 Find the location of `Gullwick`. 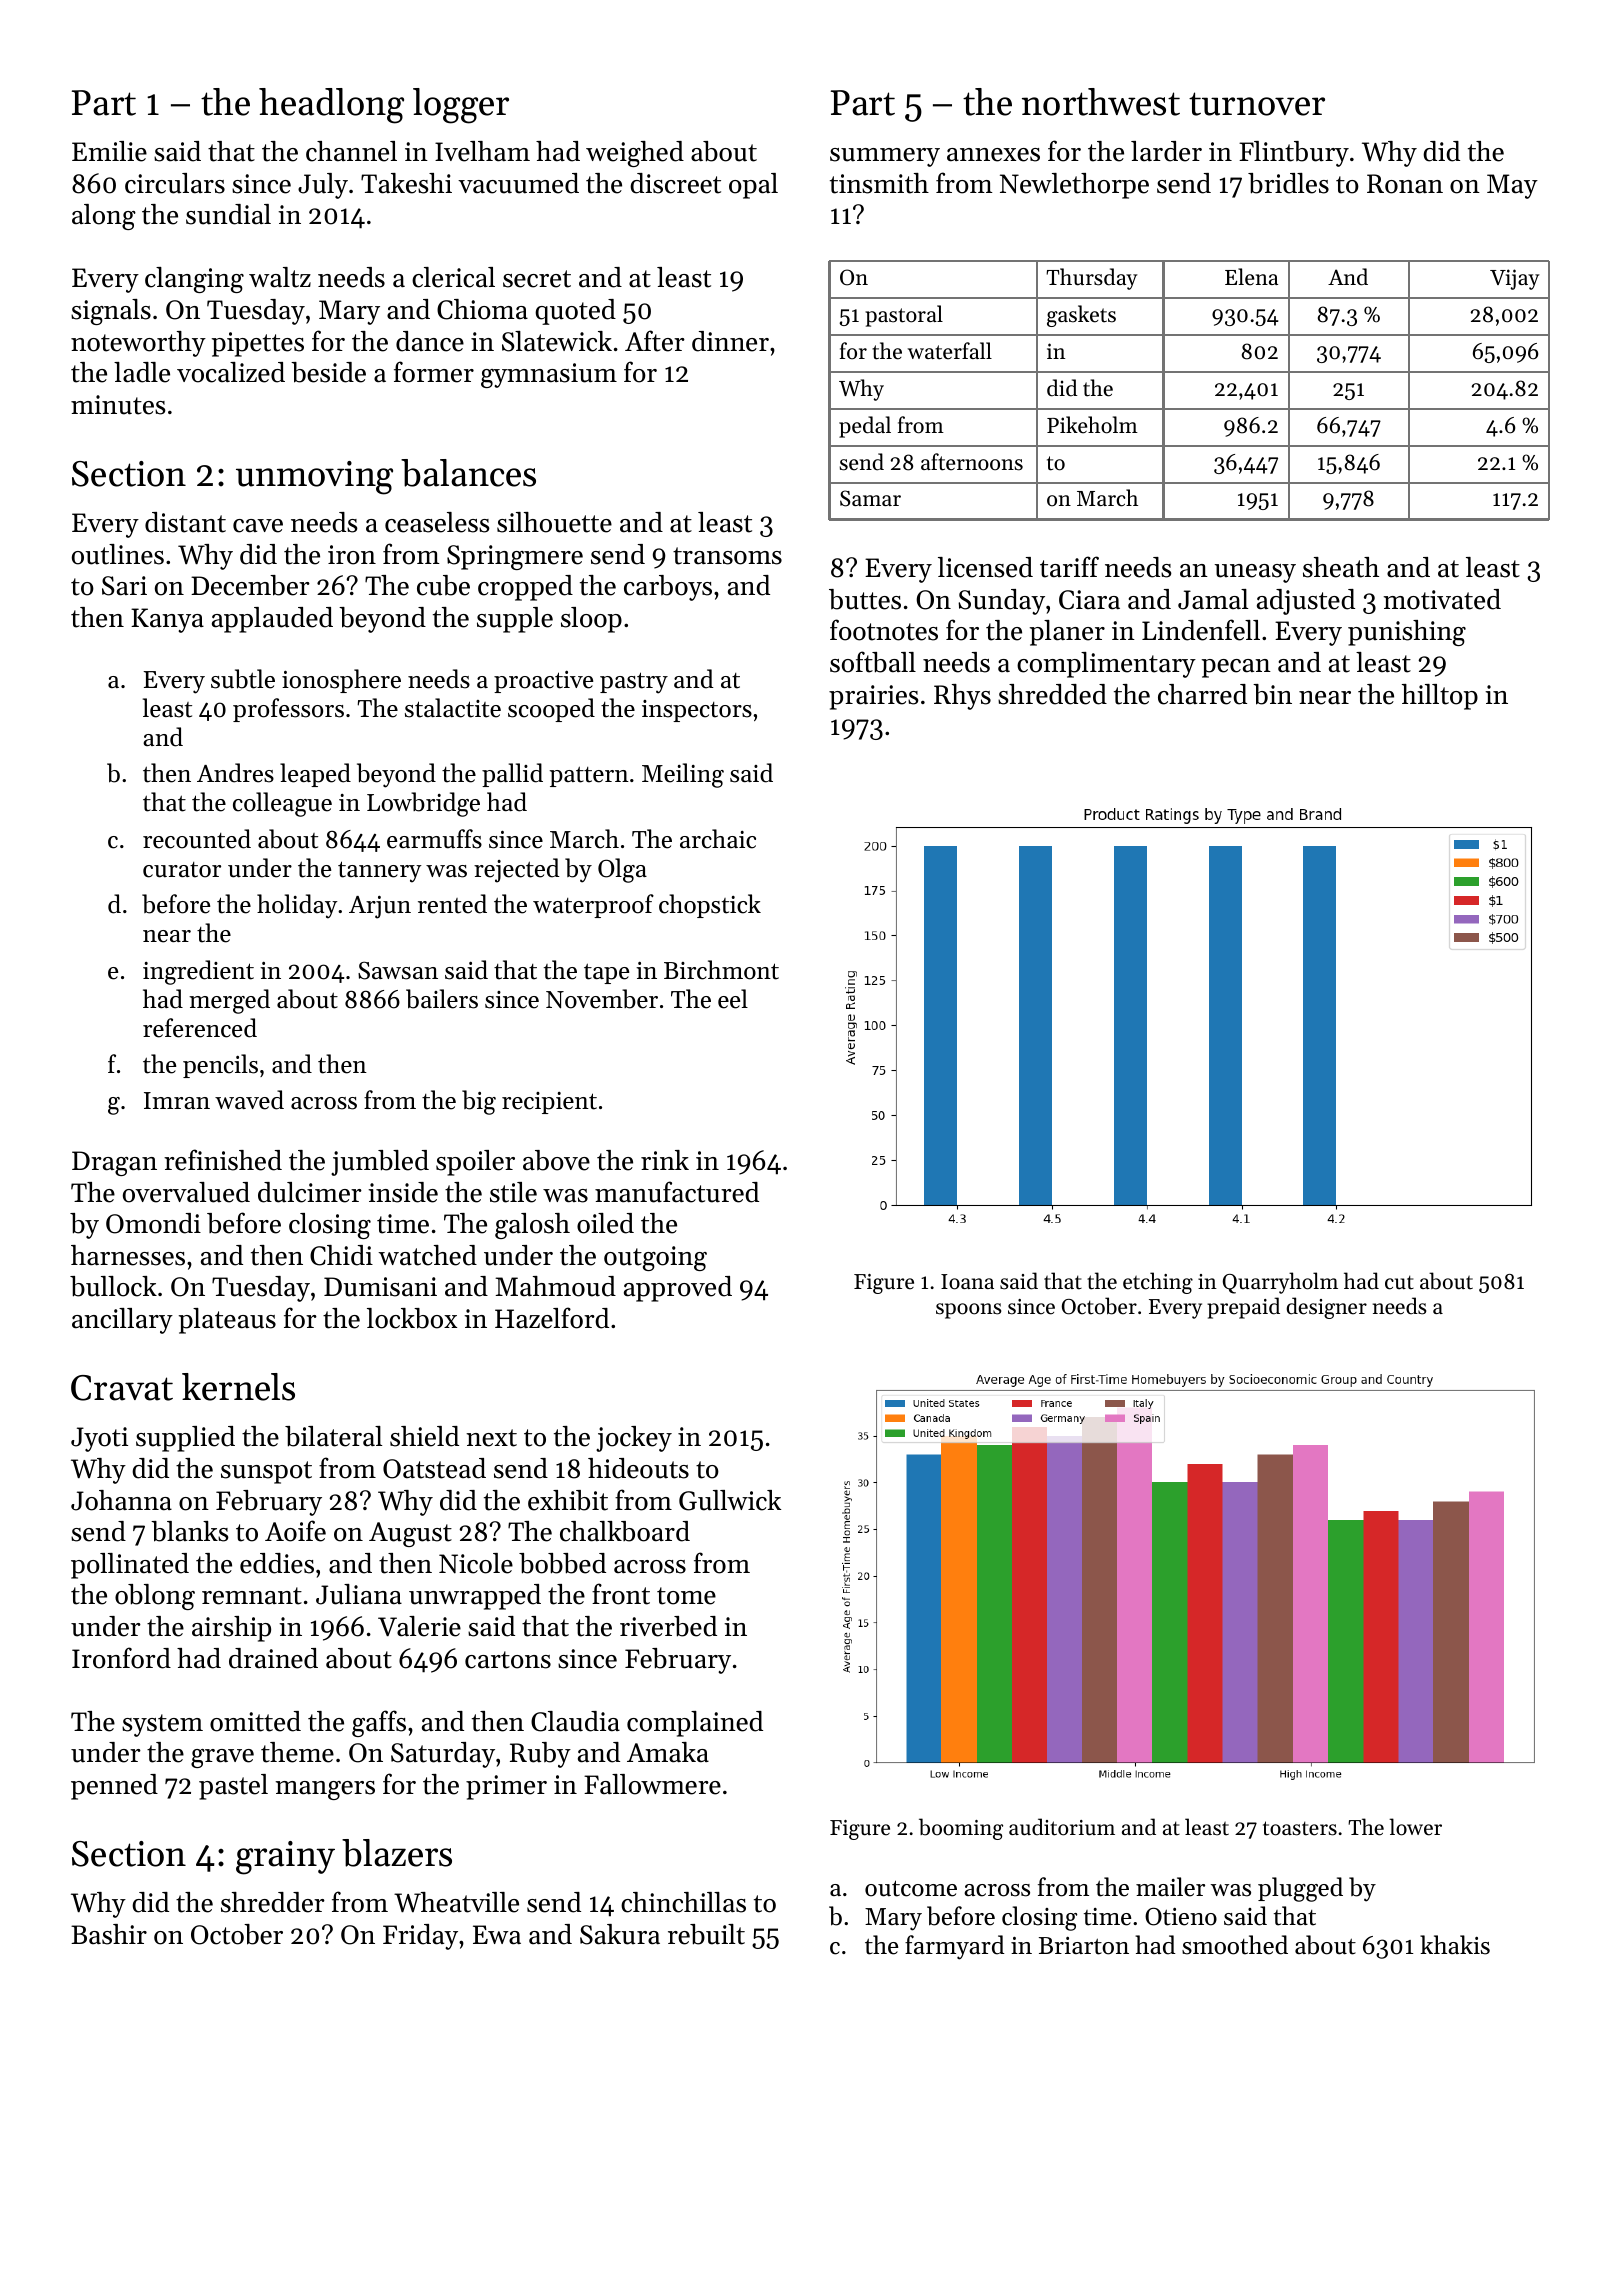

Gullwick is located at coordinates (730, 1500).
